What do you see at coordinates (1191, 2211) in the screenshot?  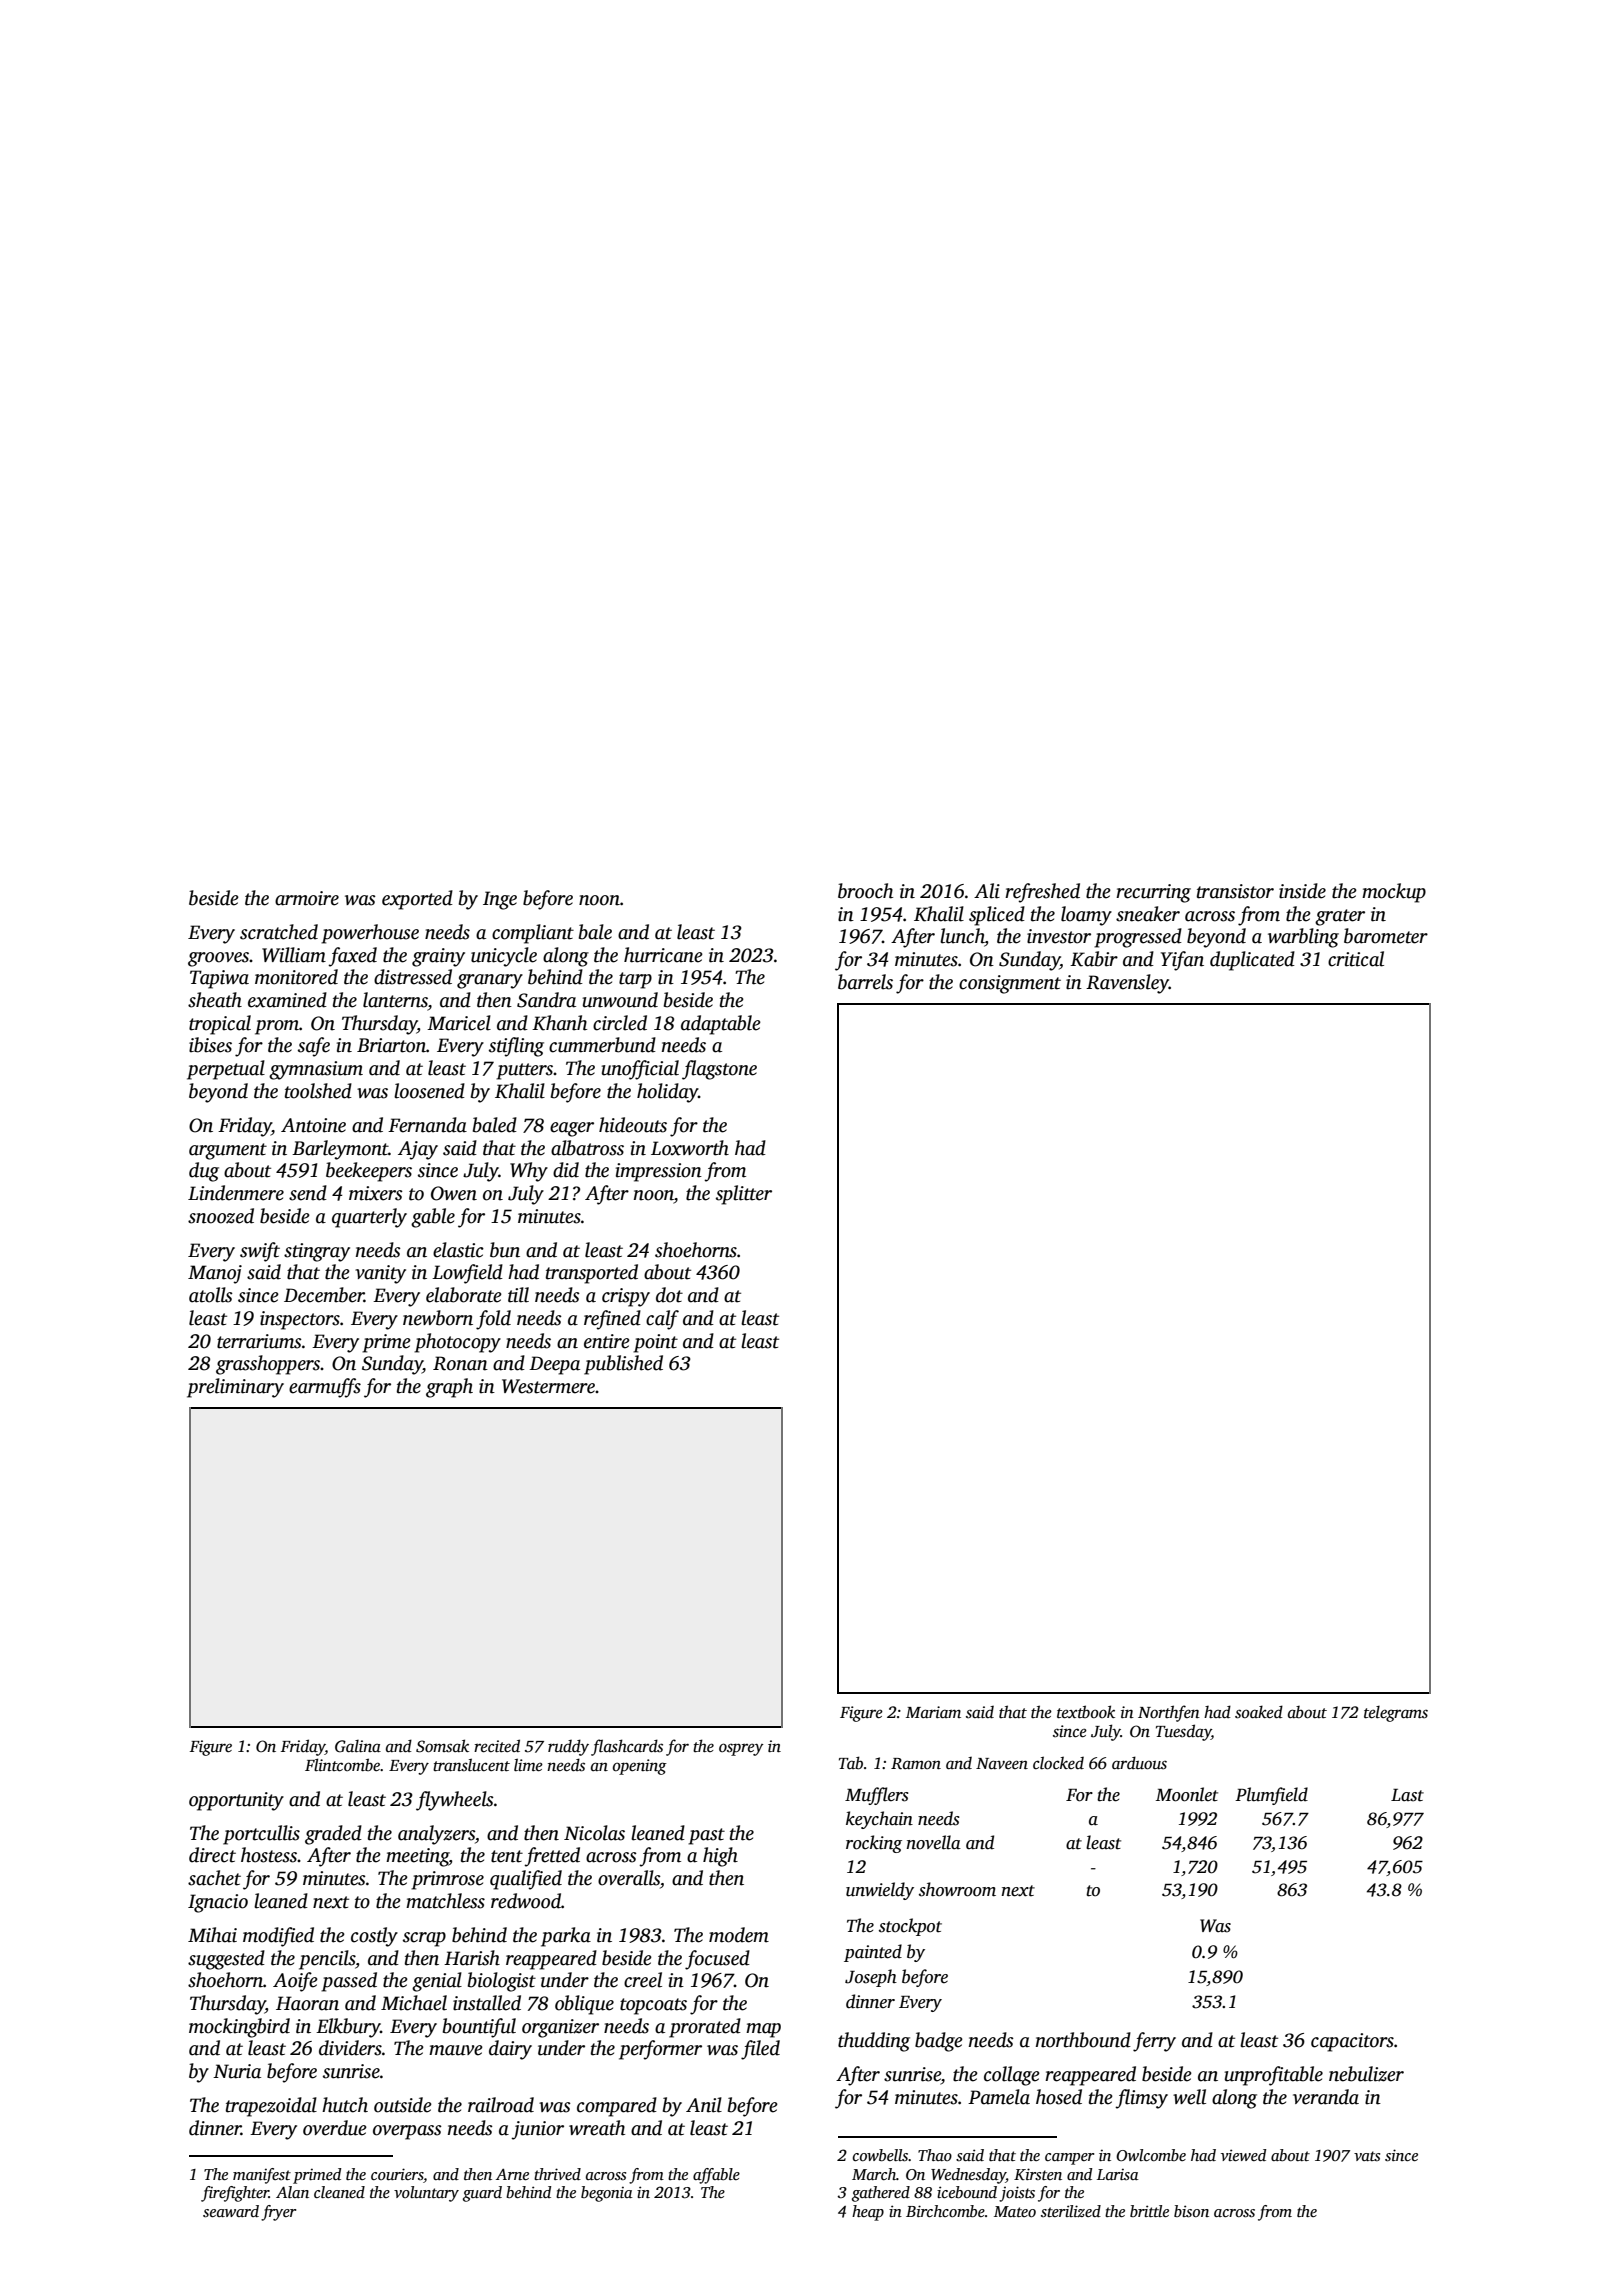 I see `bison` at bounding box center [1191, 2211].
